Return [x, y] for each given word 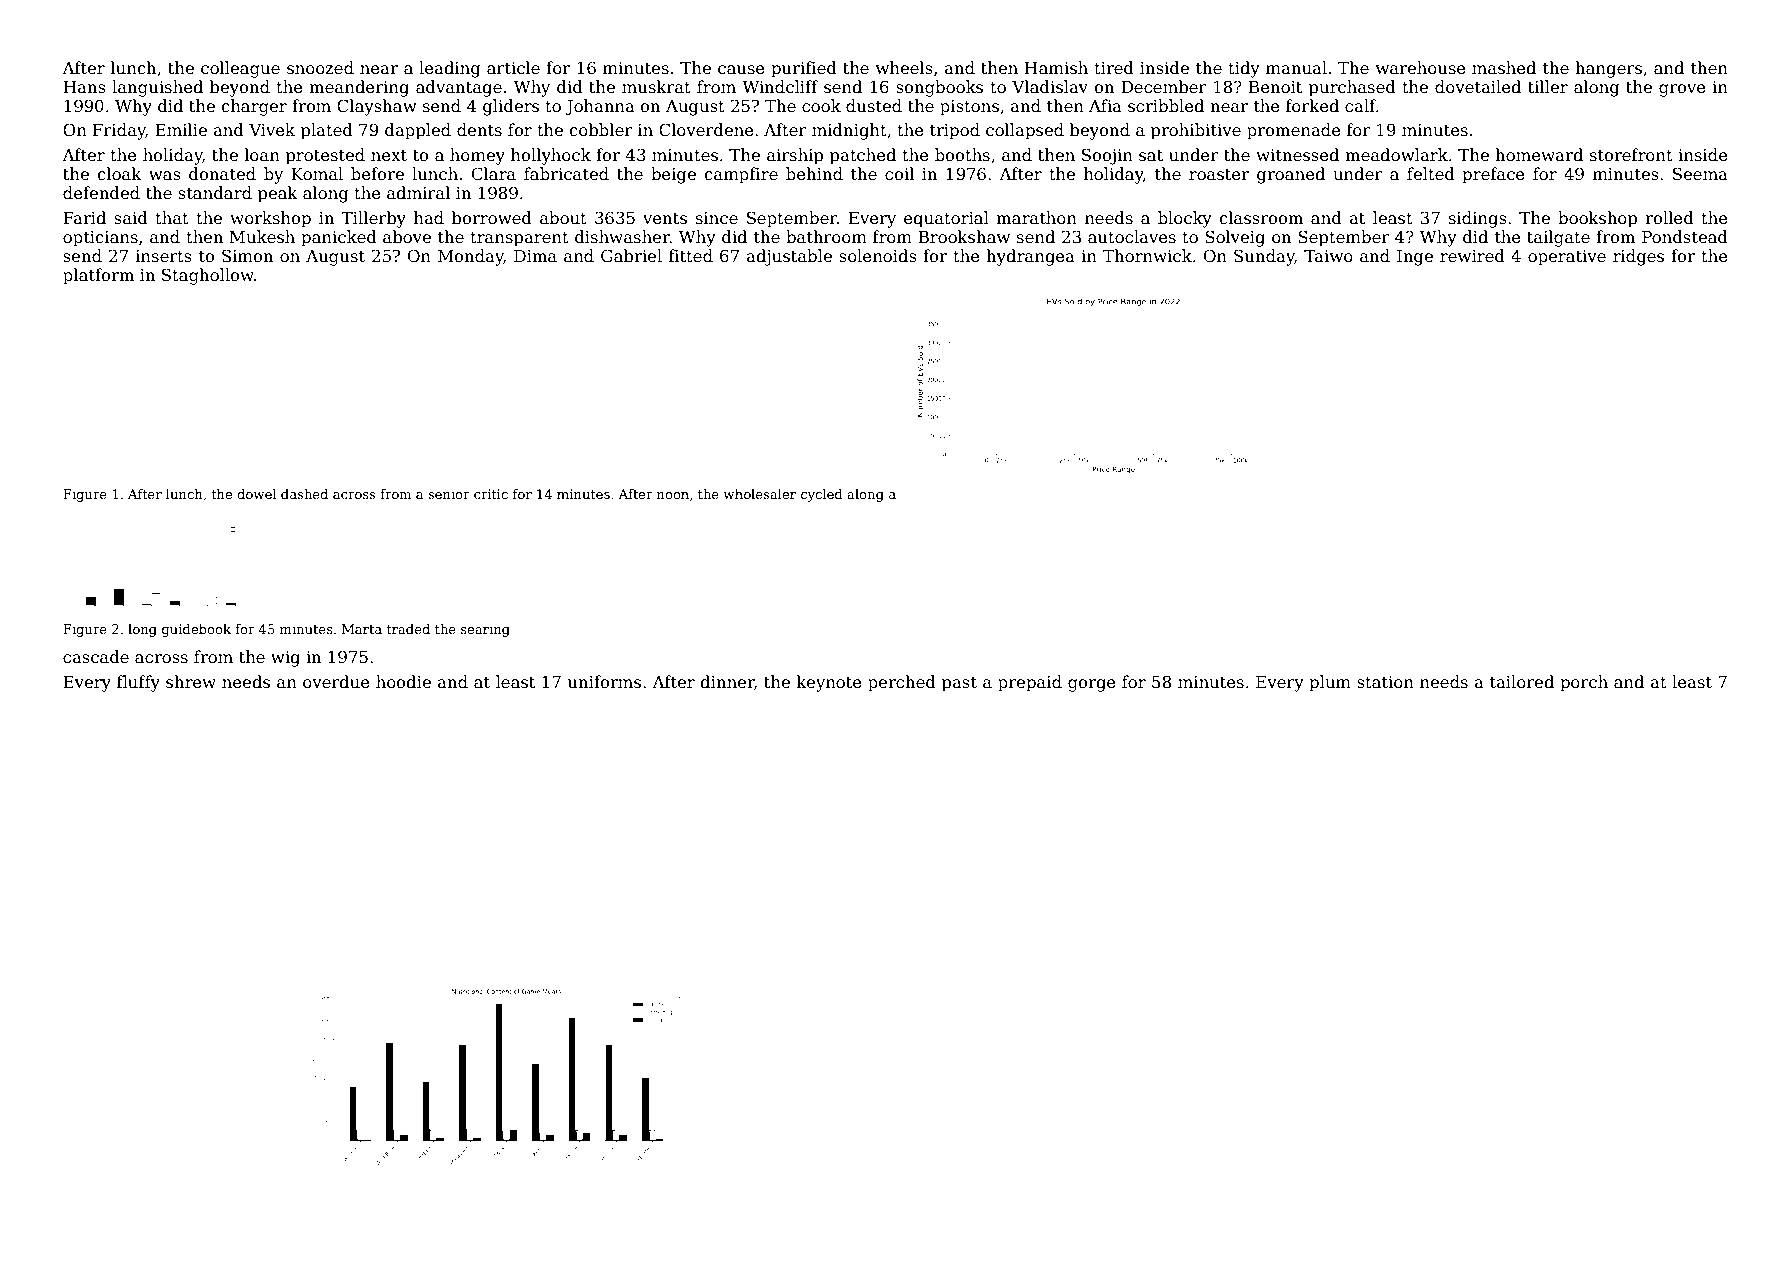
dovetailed [1478, 87]
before [377, 174]
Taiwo [1328, 256]
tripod [955, 131]
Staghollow [208, 276]
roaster [1219, 175]
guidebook [196, 630]
